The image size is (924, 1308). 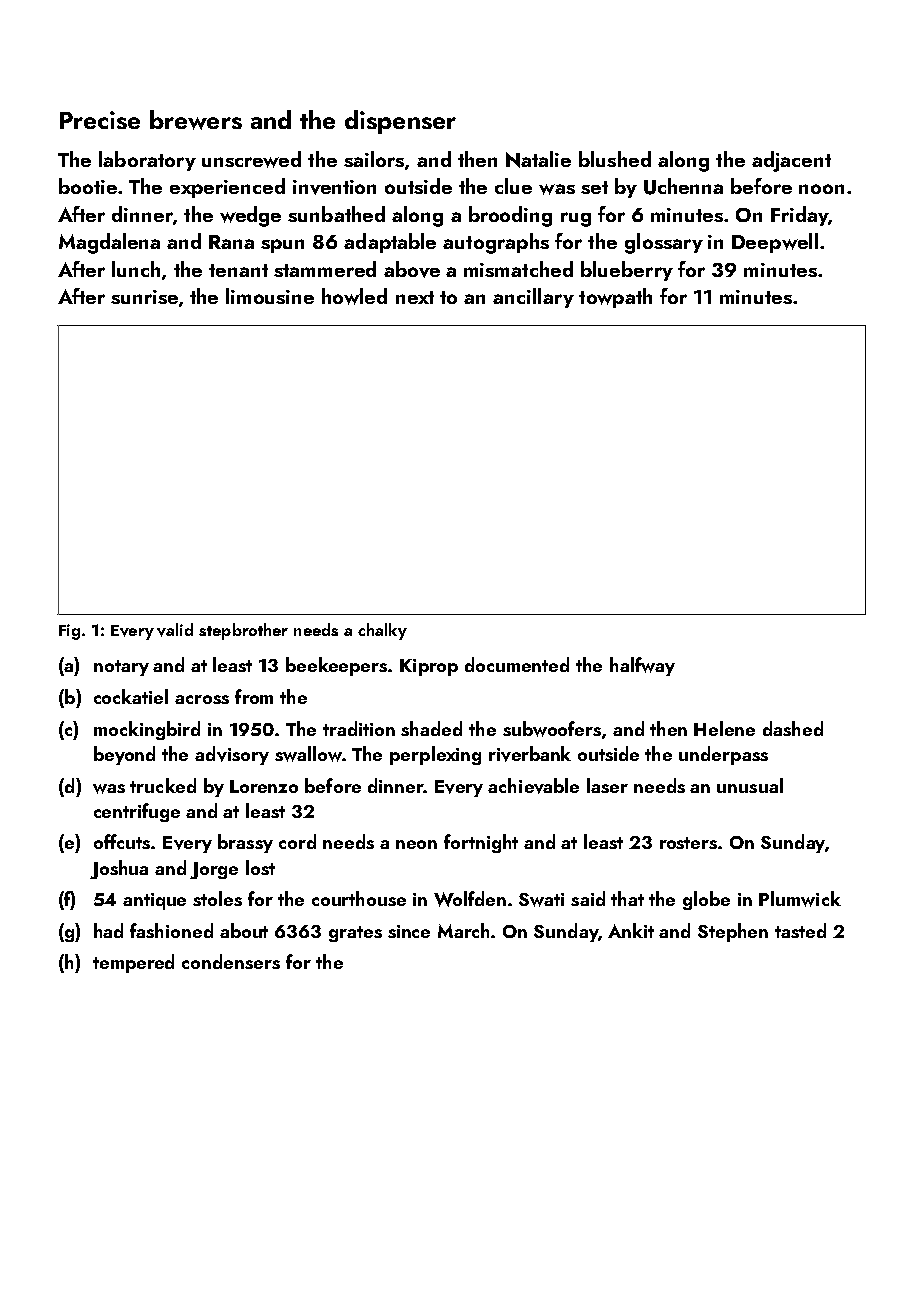 I want to click on noon, so click(x=821, y=189).
